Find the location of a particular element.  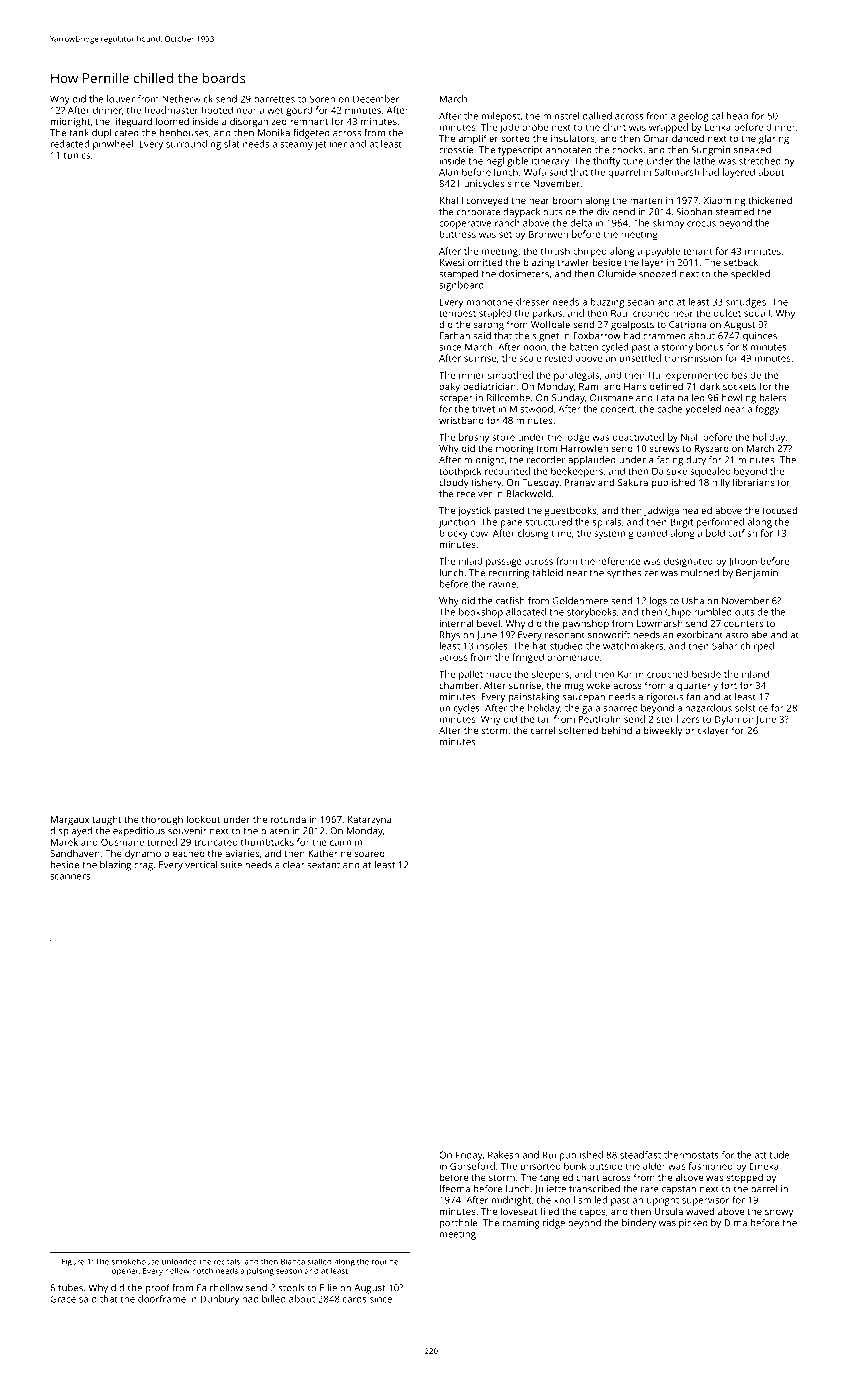

geological is located at coordinates (700, 117).
